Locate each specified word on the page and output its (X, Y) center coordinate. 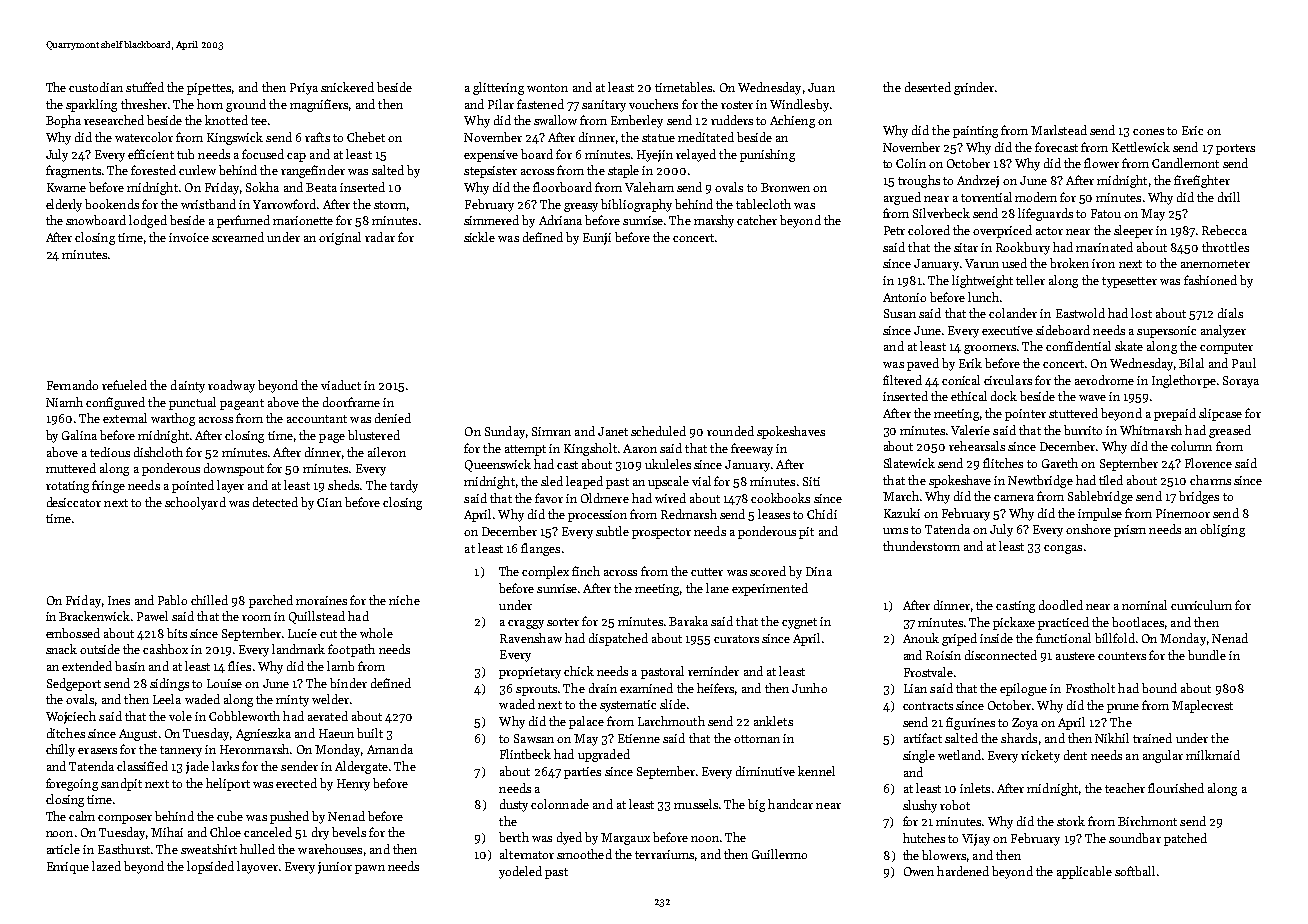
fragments (73, 171)
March (901, 496)
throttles (1225, 247)
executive (1007, 330)
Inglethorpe (1184, 381)
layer (230, 486)
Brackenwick (94, 616)
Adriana (560, 220)
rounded (730, 431)
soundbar (1135, 838)
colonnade (560, 804)
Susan (900, 313)
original (340, 238)
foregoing (72, 784)
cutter (707, 572)
